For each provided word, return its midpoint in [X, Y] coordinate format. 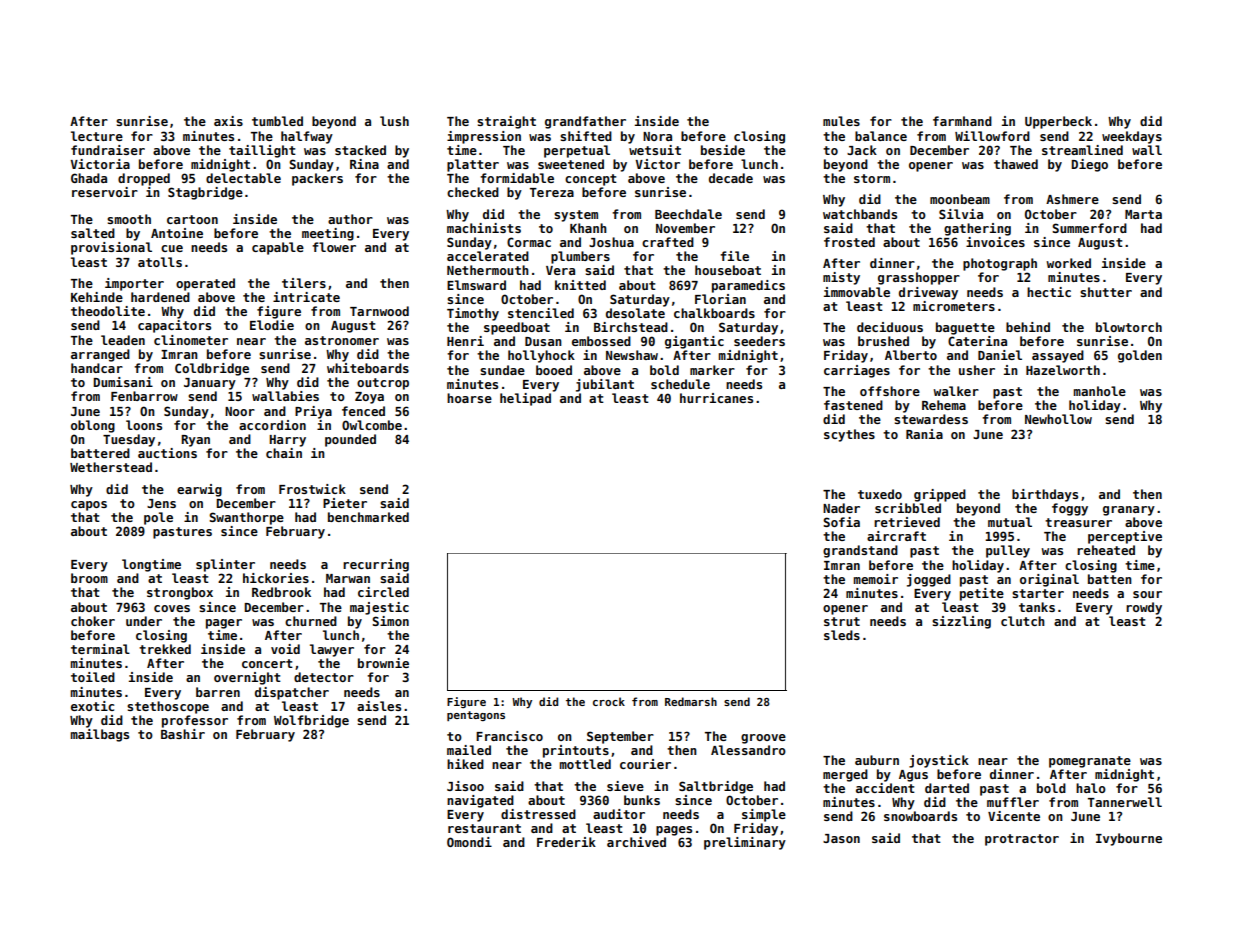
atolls [160, 262]
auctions [167, 453]
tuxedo [880, 494]
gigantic [694, 342]
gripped [940, 495]
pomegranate [1090, 762]
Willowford [992, 136]
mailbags [99, 735]
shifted [586, 136]
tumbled [277, 121]
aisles [379, 706]
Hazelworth [1063, 370]
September [620, 737]
